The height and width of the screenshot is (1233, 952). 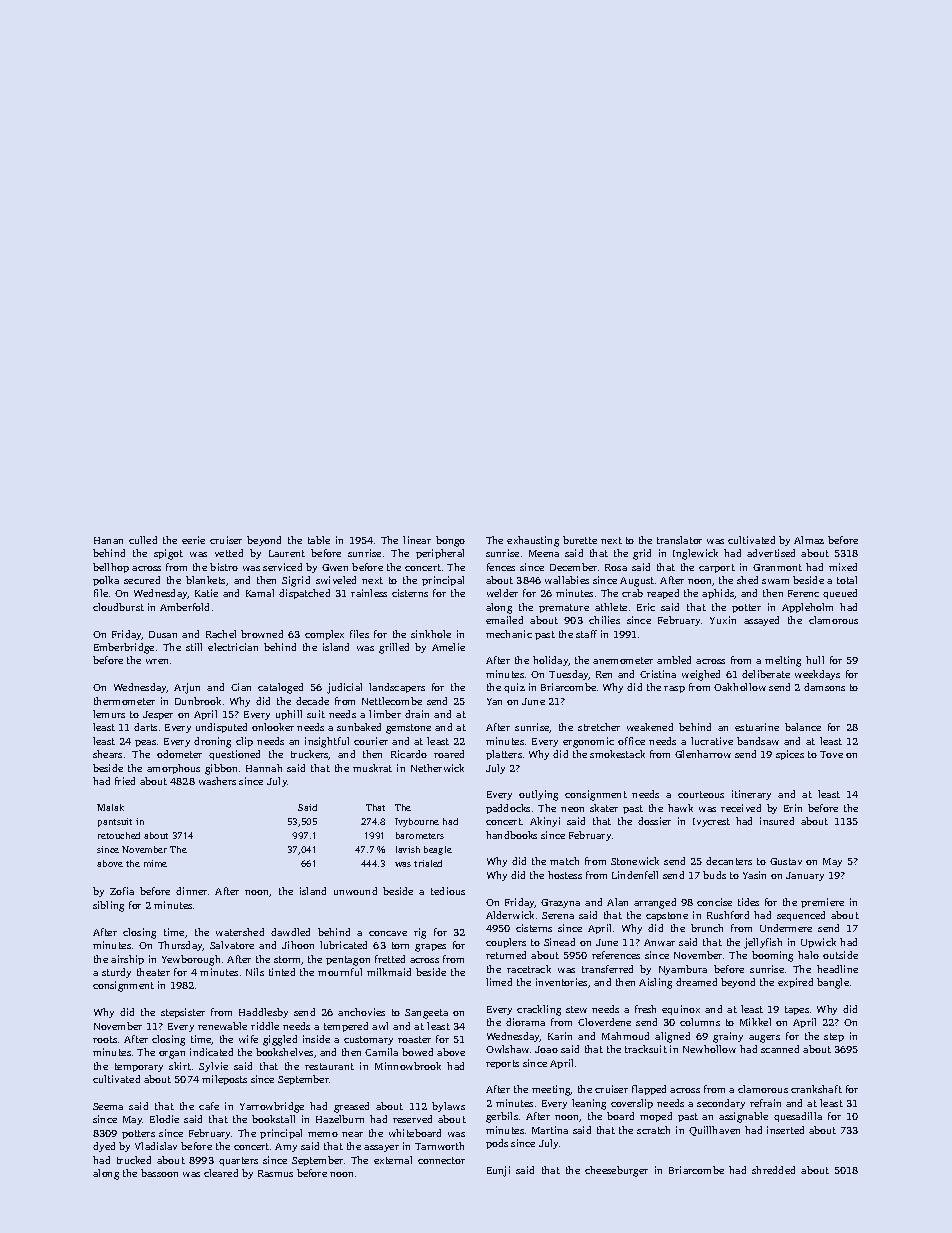 I want to click on emailed, so click(x=504, y=620).
